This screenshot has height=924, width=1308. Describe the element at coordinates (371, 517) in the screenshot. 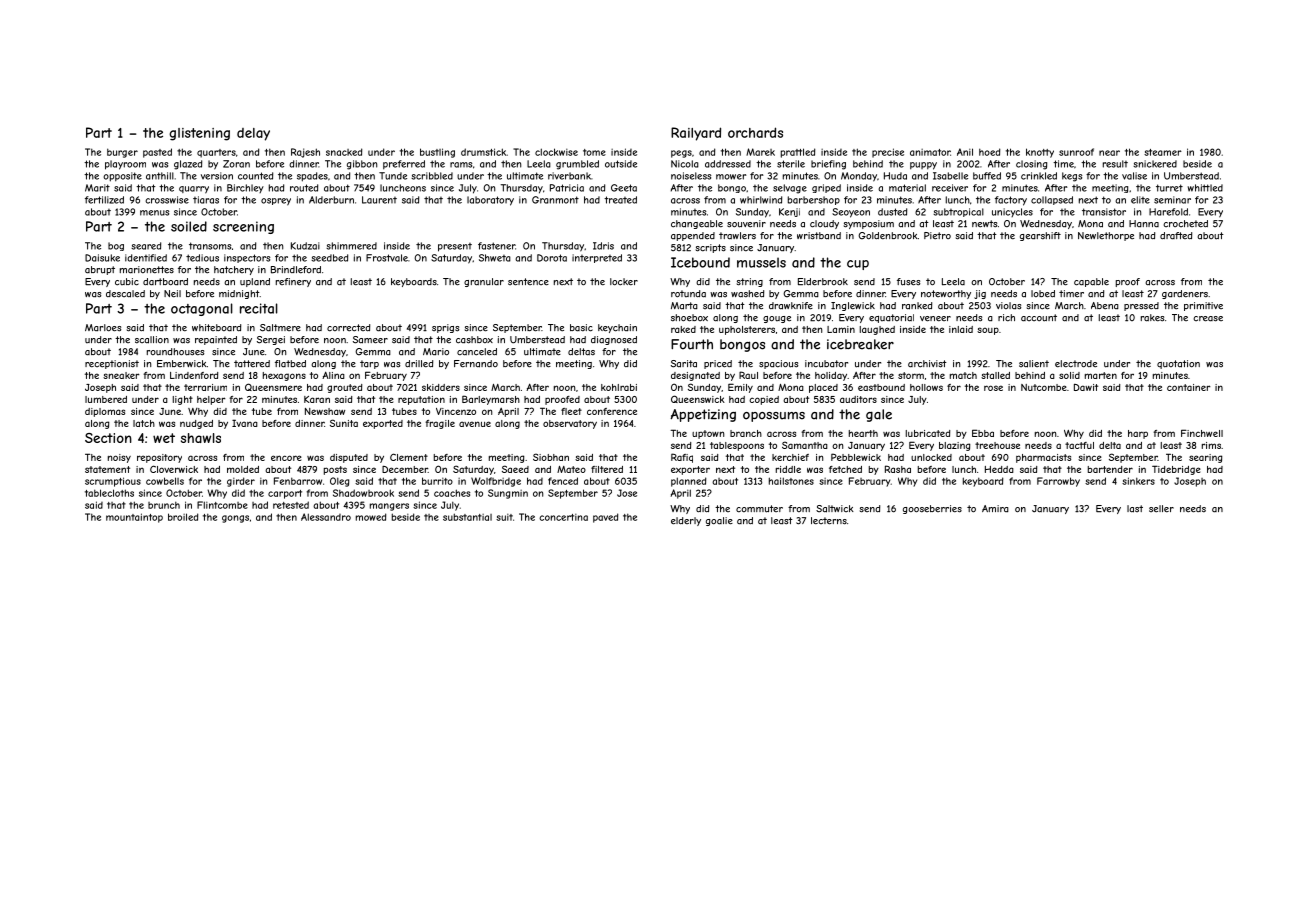

I see `mowed` at that location.
